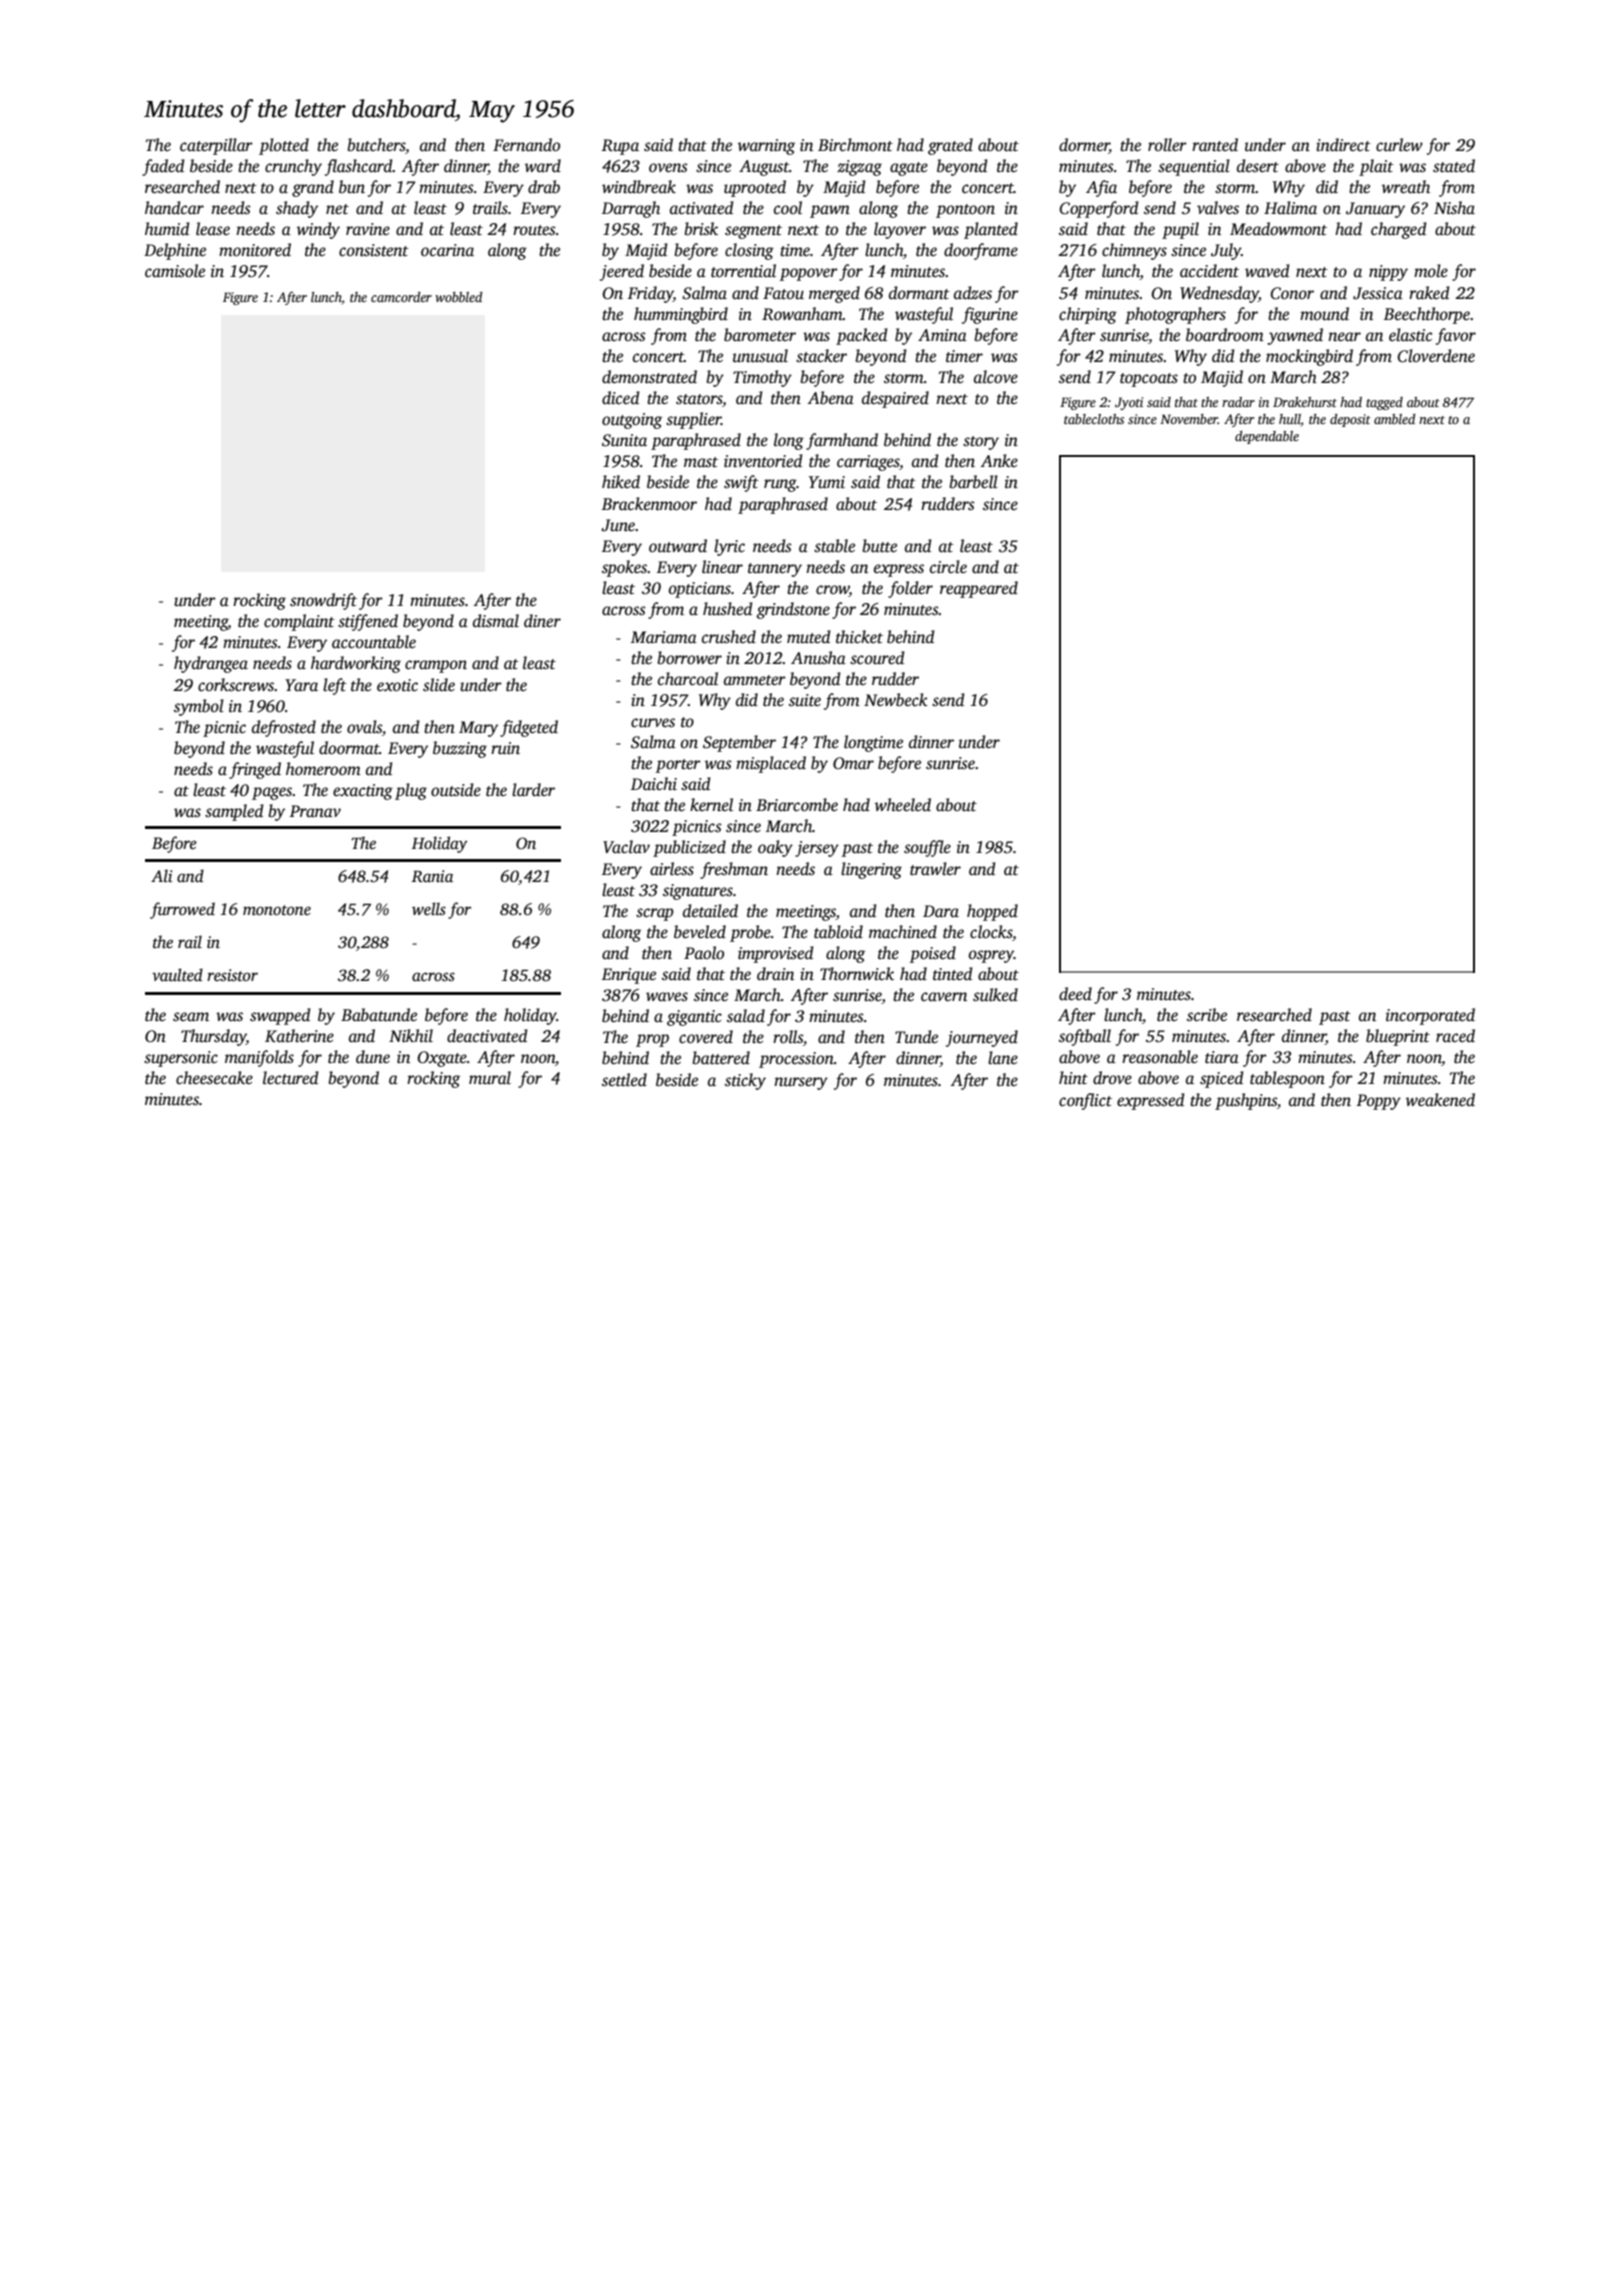 Image resolution: width=1620 pixels, height=2292 pixels. I want to click on September, so click(739, 743).
